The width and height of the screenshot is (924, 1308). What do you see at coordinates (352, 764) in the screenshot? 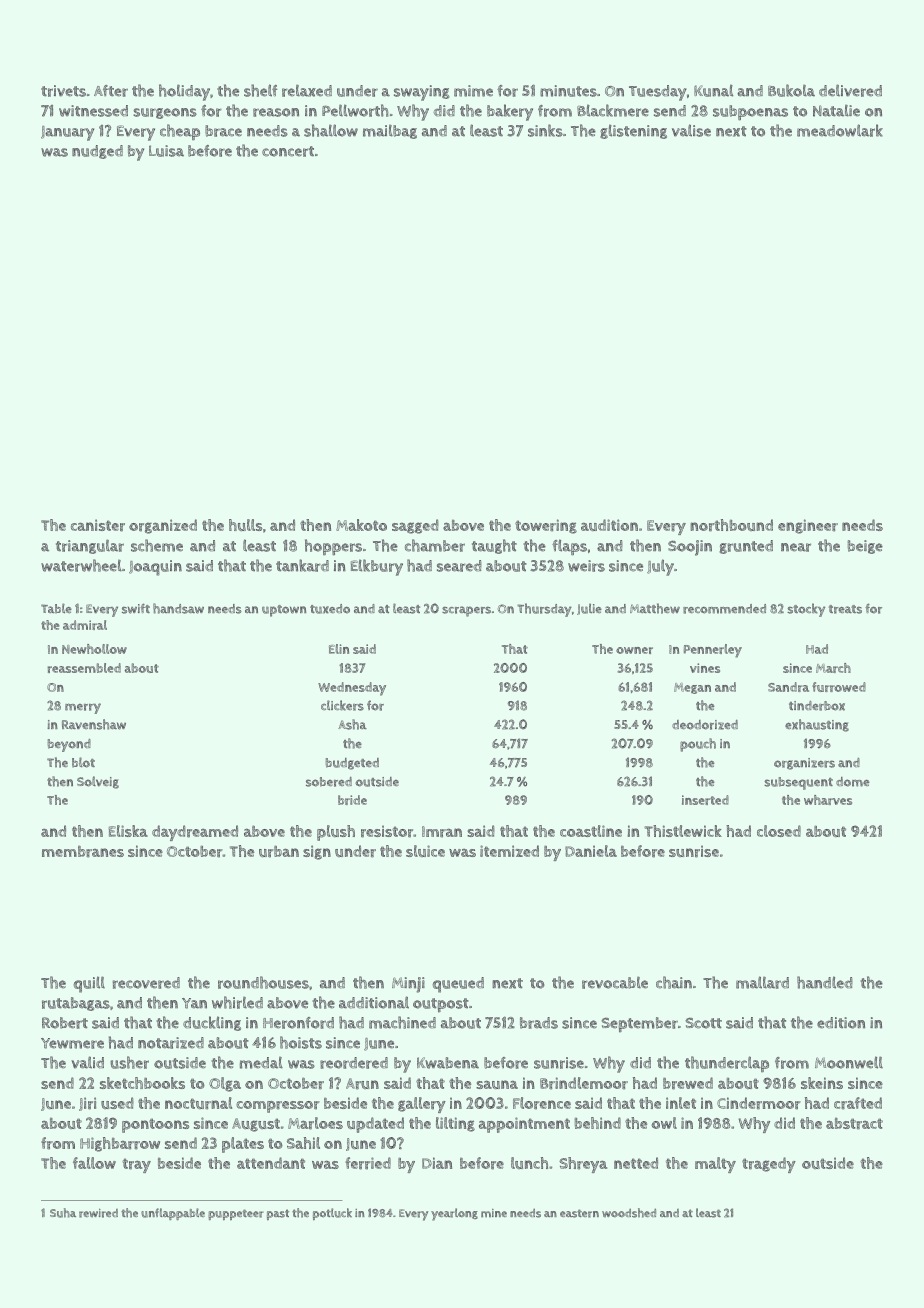
I see `budgeted` at bounding box center [352, 764].
